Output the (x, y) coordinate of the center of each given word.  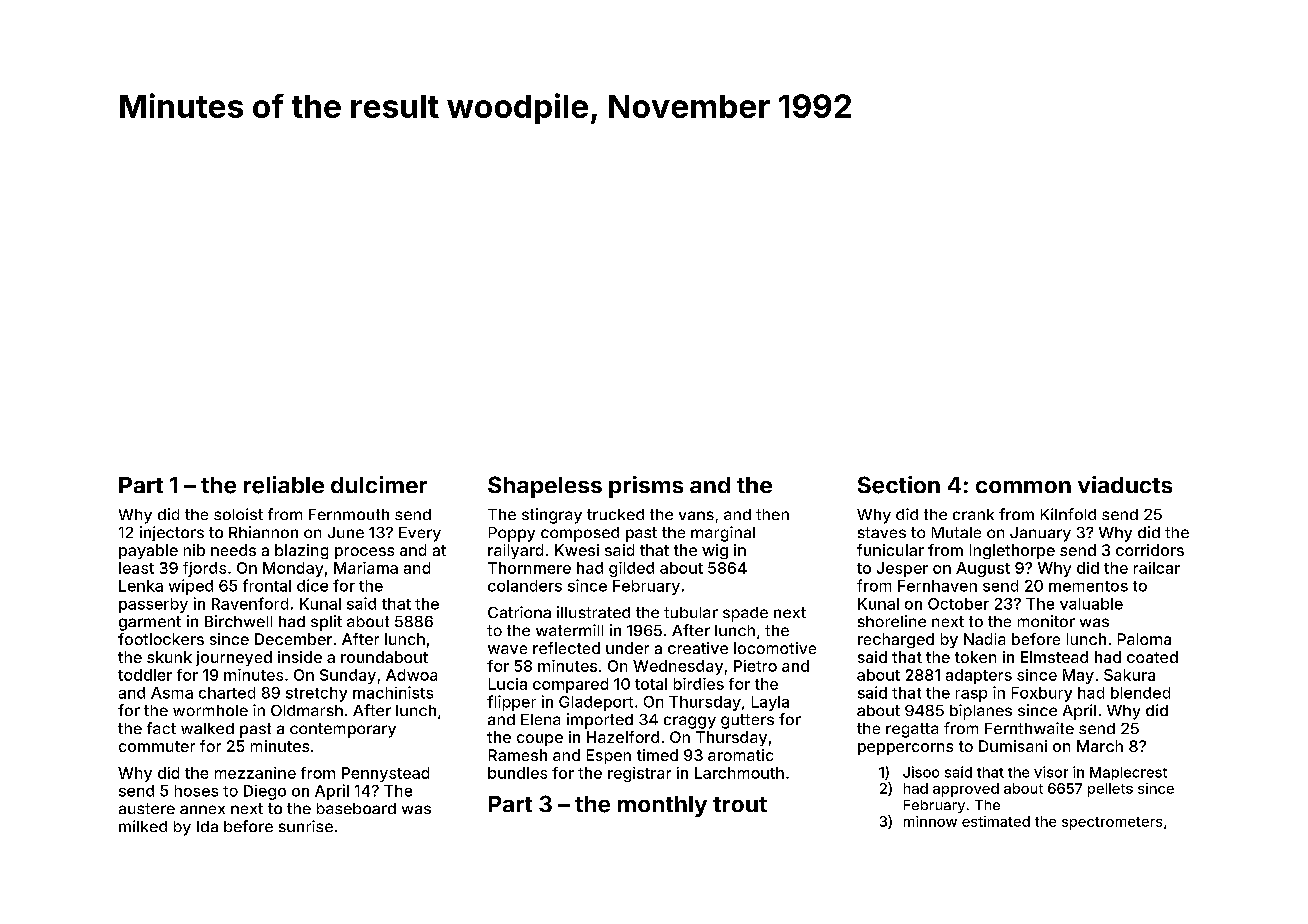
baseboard (356, 808)
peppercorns (905, 749)
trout (740, 804)
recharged (896, 640)
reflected (566, 648)
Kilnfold (1068, 514)
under (627, 648)
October (958, 604)
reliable (284, 485)
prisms (646, 487)
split (326, 623)
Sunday (348, 676)
